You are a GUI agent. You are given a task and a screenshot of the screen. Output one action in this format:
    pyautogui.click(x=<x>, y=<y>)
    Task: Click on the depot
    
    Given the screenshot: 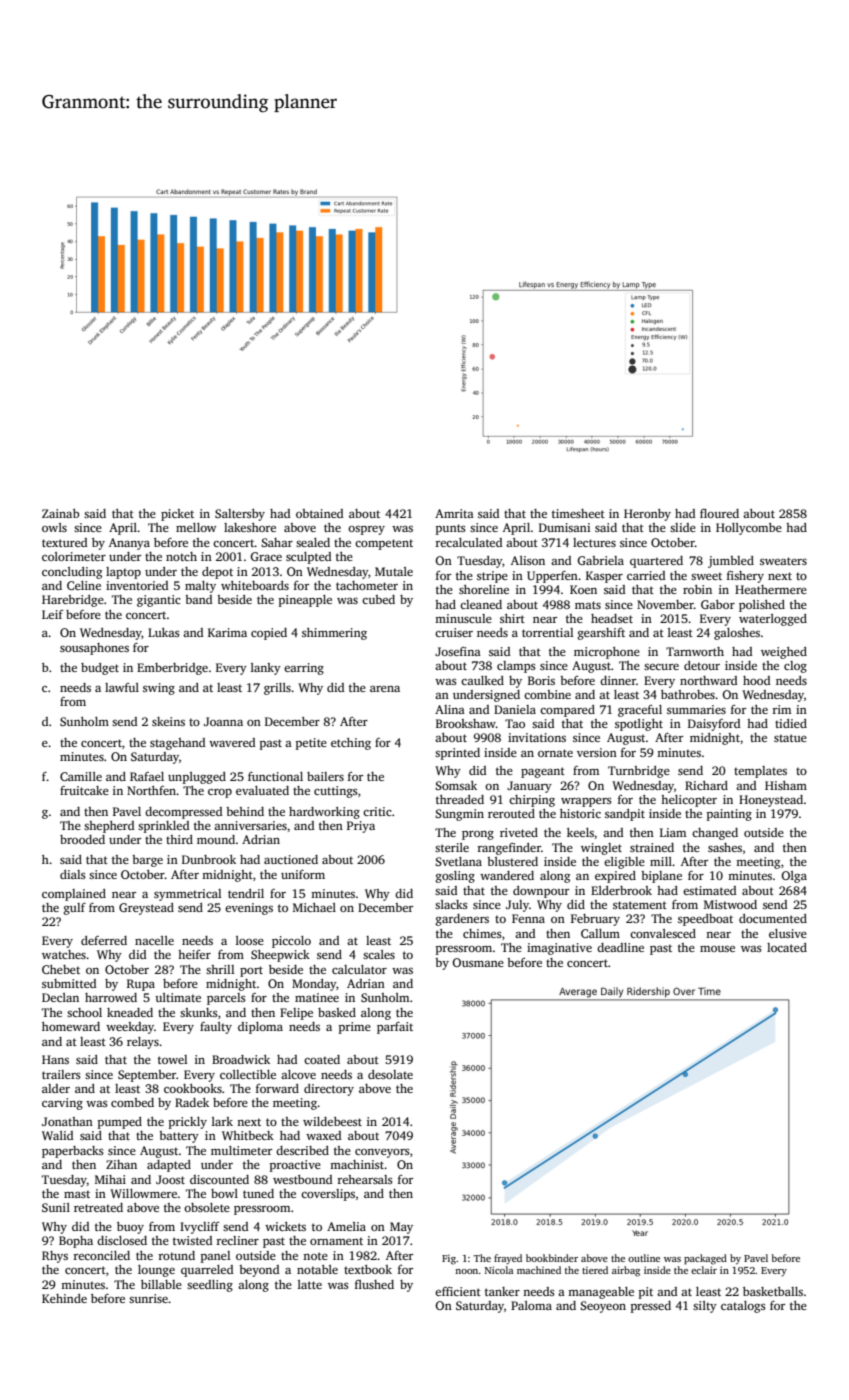 What is the action you would take?
    pyautogui.click(x=217, y=573)
